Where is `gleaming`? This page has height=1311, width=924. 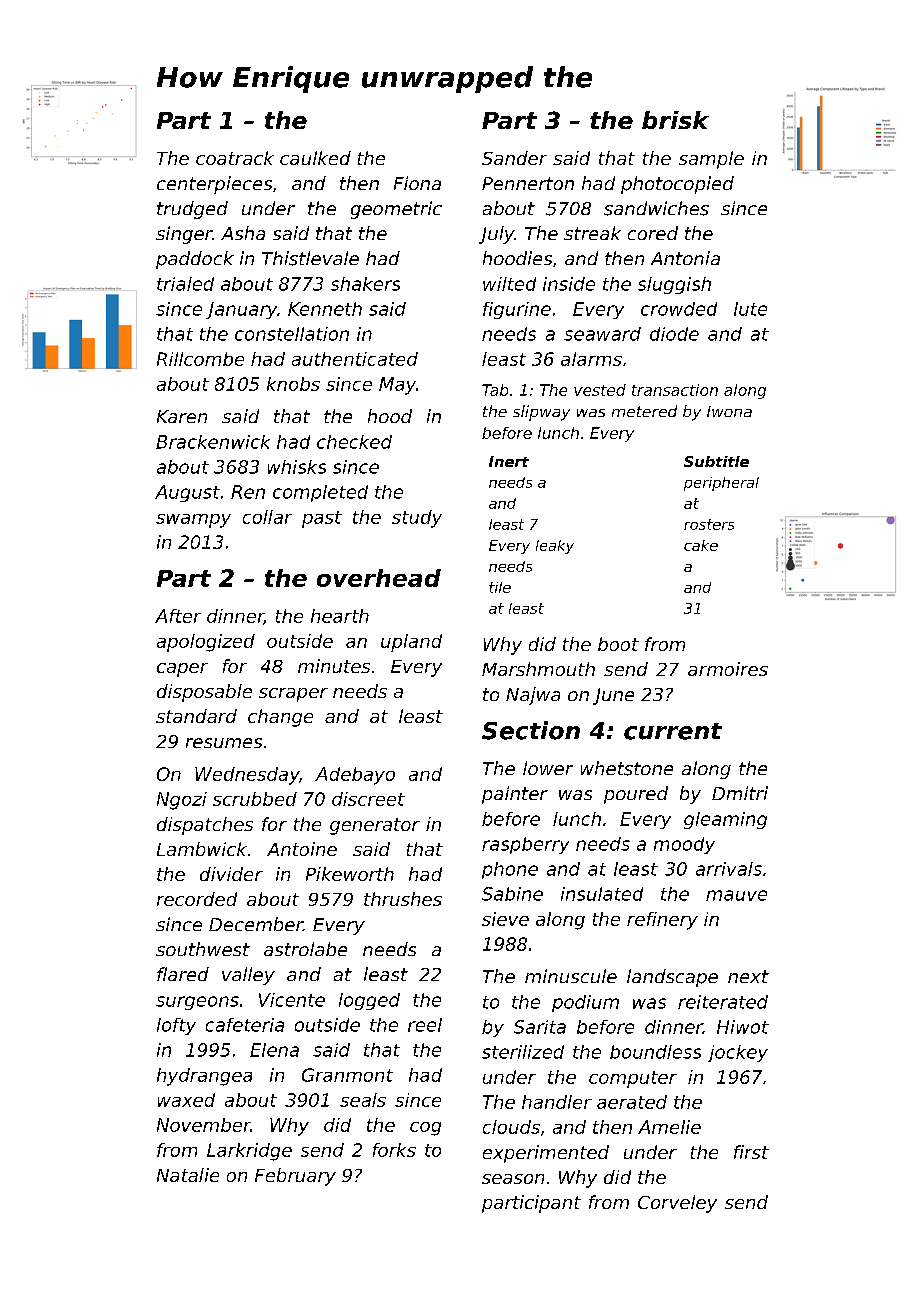
gleaming is located at coordinates (725, 820).
